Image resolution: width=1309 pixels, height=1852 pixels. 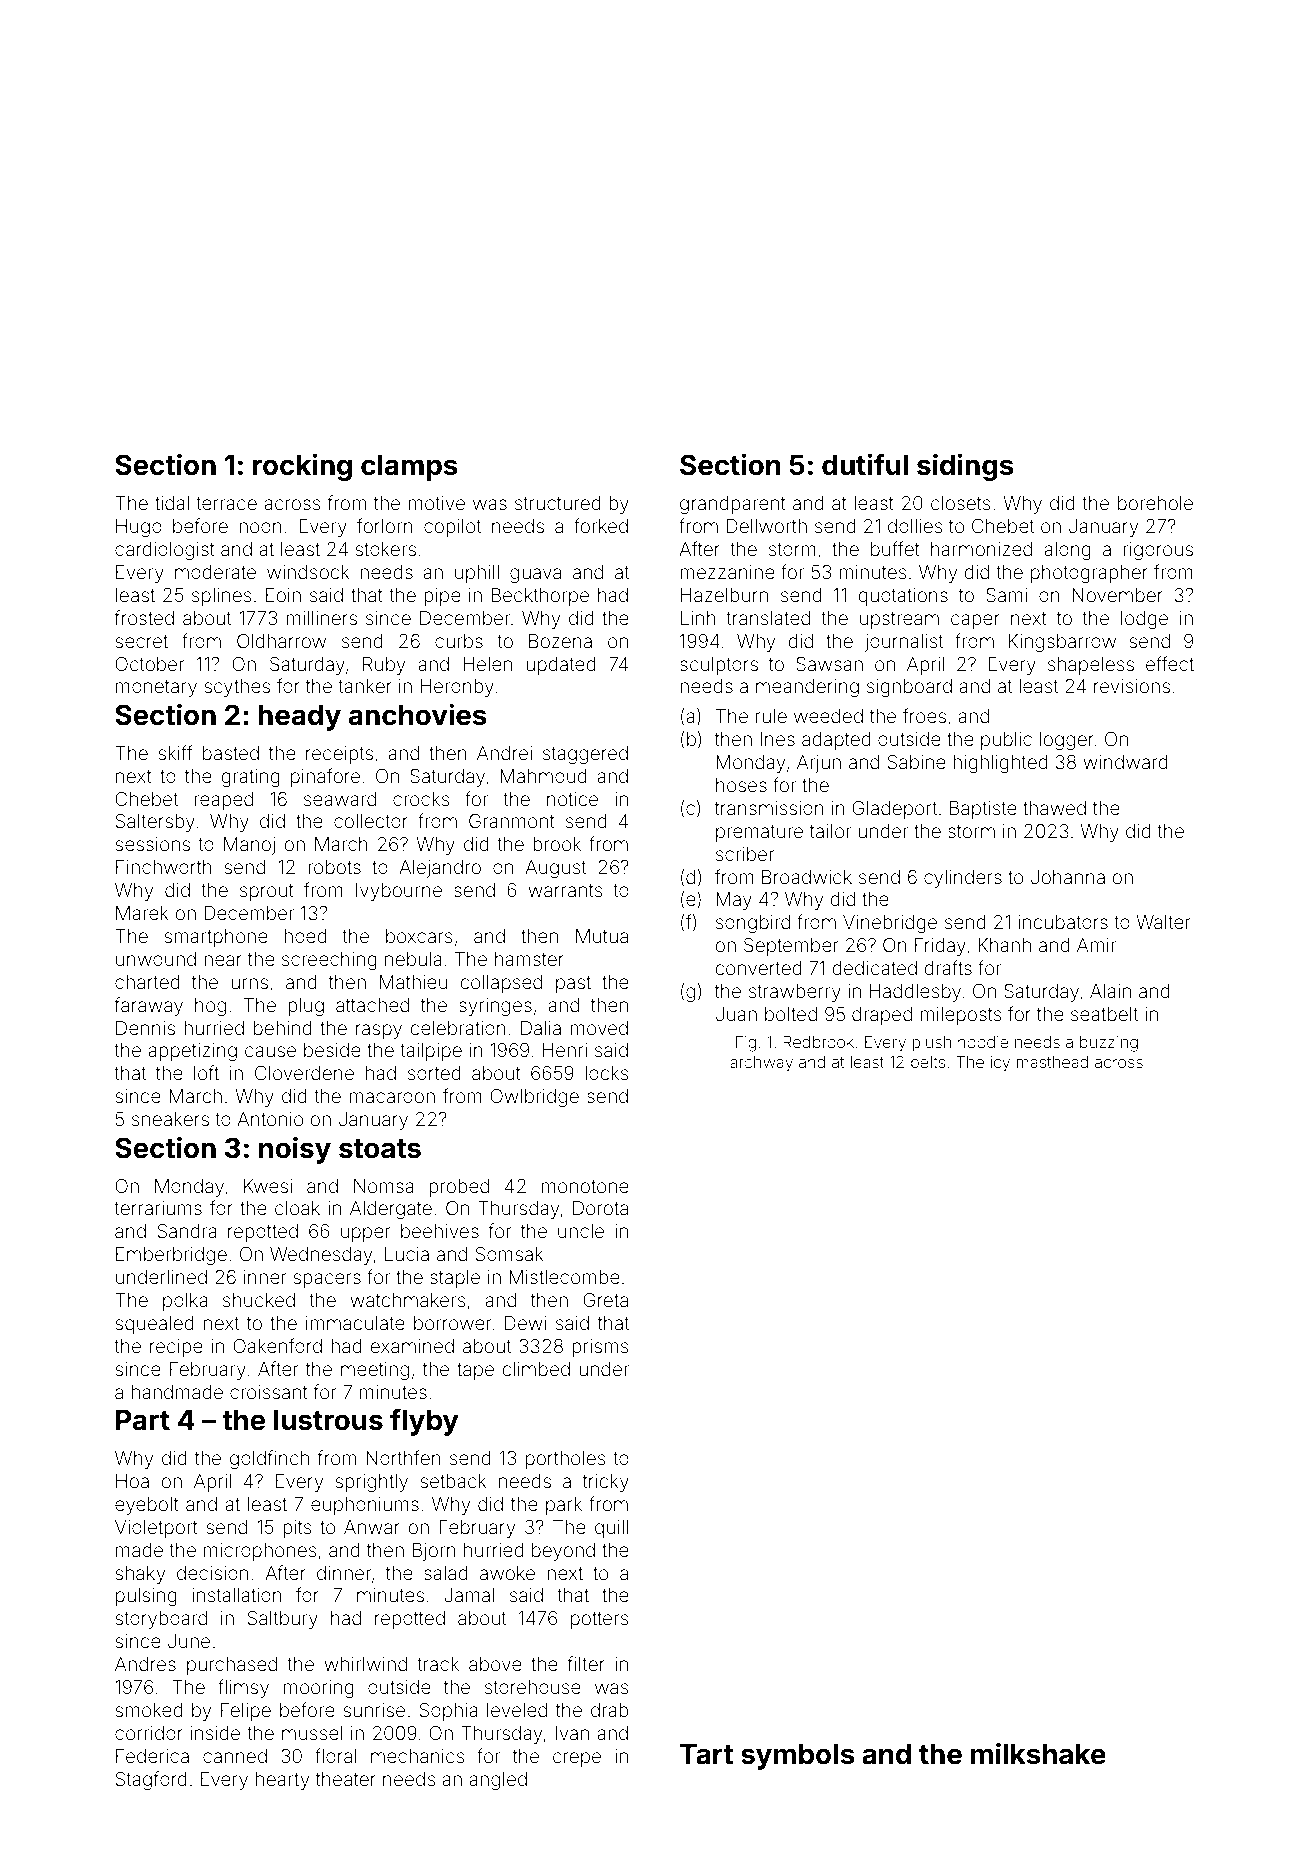 What do you see at coordinates (797, 1757) in the screenshot?
I see `symbols` at bounding box center [797, 1757].
